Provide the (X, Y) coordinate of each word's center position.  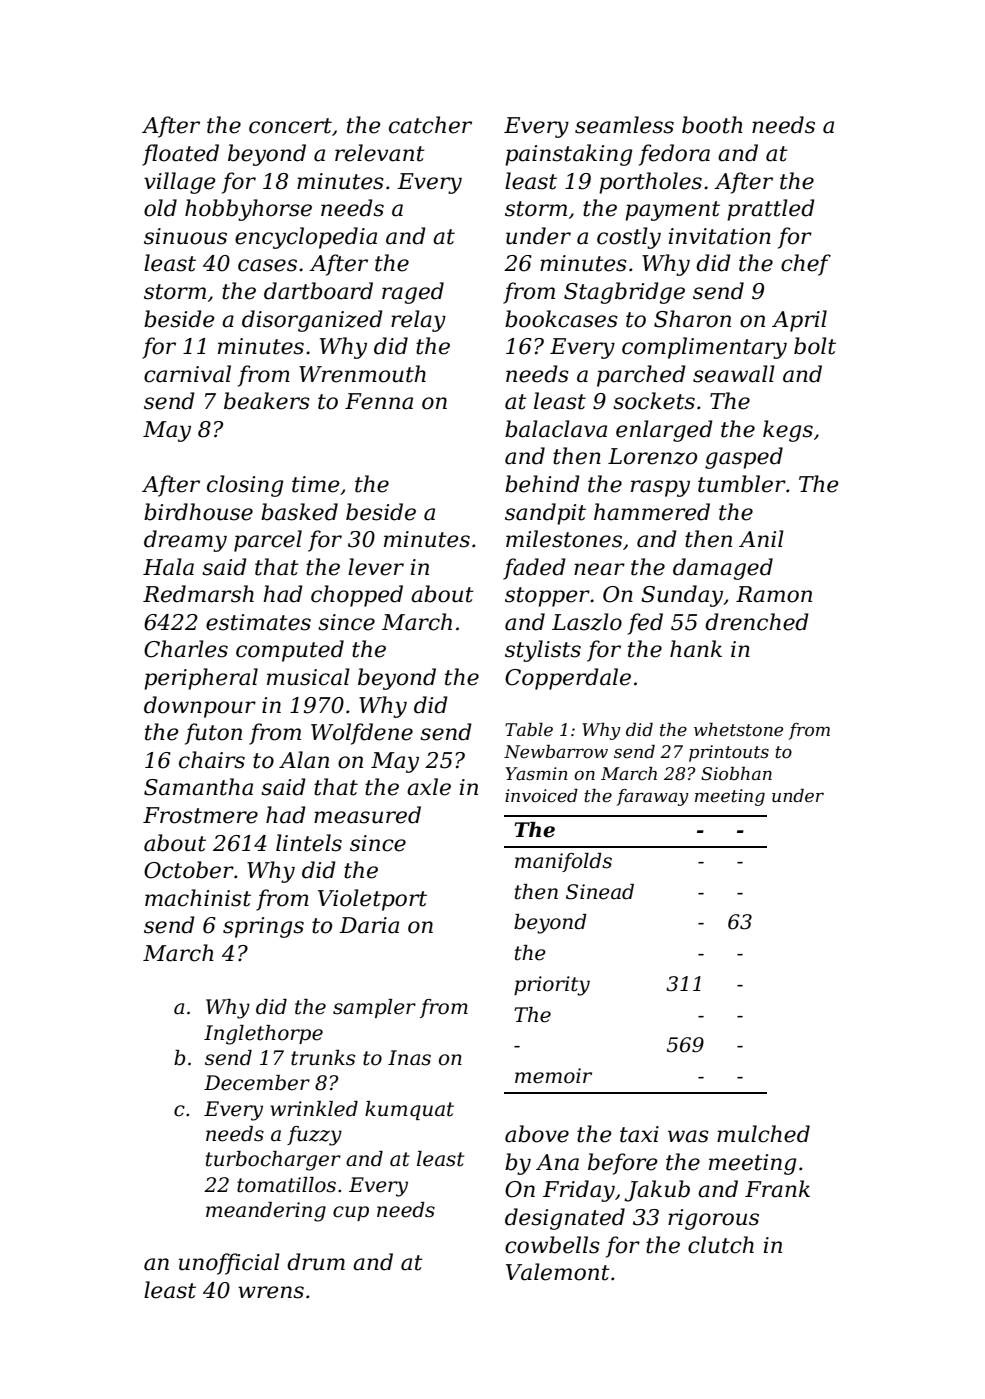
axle (429, 787)
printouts (729, 753)
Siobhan (736, 774)
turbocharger (273, 1161)
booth (712, 125)
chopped (357, 596)
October (189, 870)
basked (299, 512)
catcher (430, 125)
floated (180, 155)
